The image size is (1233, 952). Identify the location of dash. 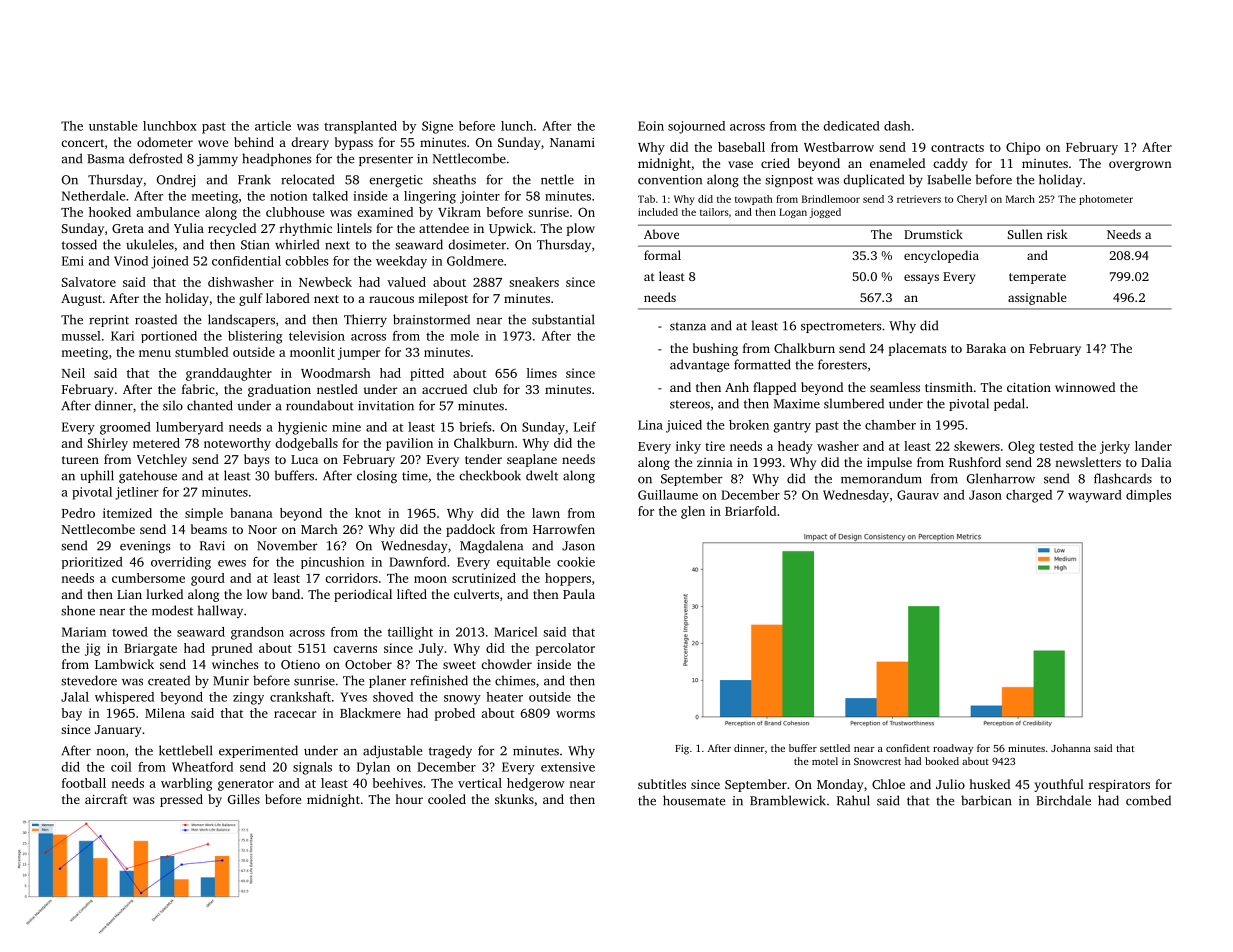
(897, 126).
